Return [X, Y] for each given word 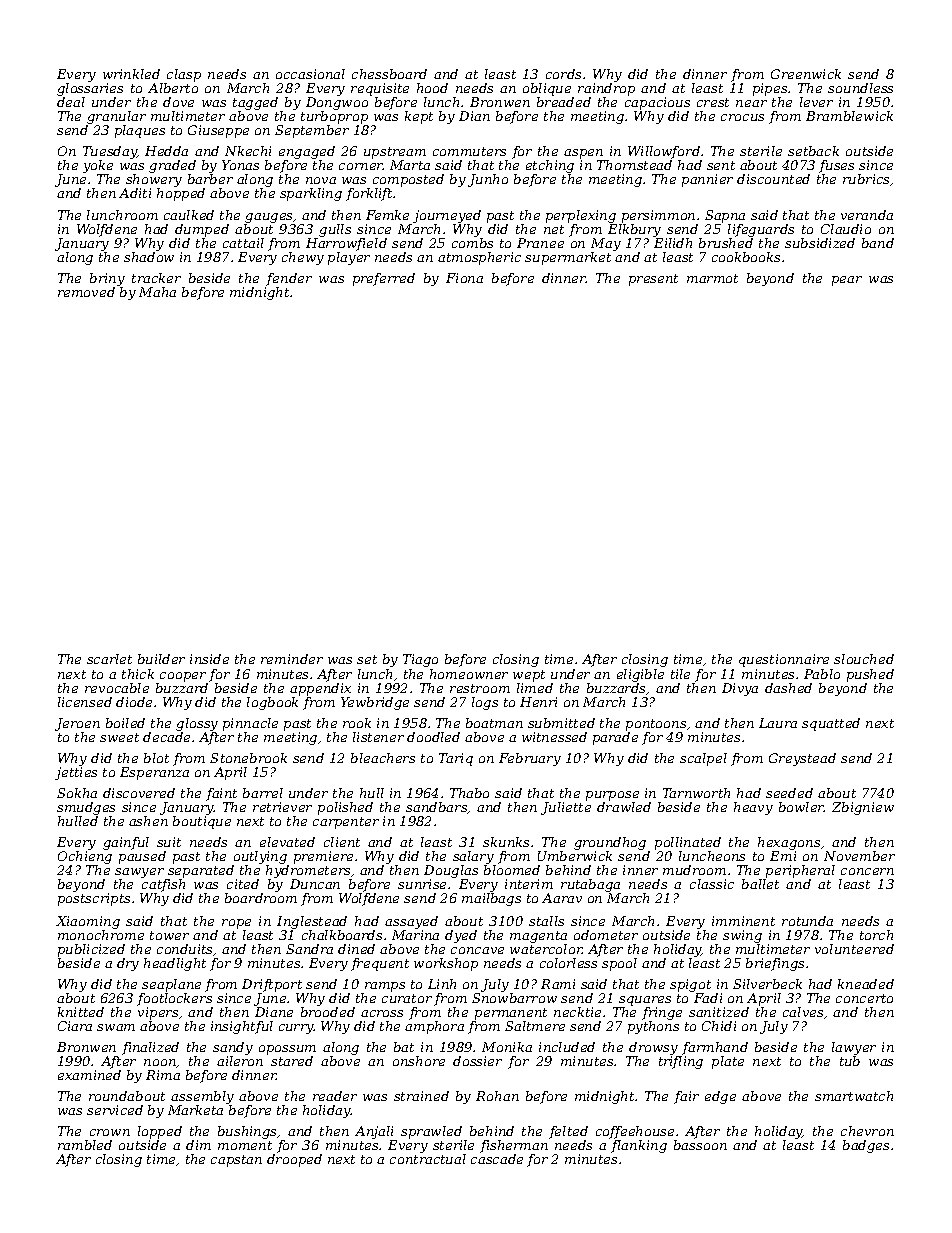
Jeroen [77, 724]
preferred [384, 279]
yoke [98, 166]
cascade [497, 1159]
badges [866, 1146]
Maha [157, 292]
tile [680, 674]
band [878, 243]
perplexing [581, 216]
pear [847, 281]
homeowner [469, 674]
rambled [85, 1145]
